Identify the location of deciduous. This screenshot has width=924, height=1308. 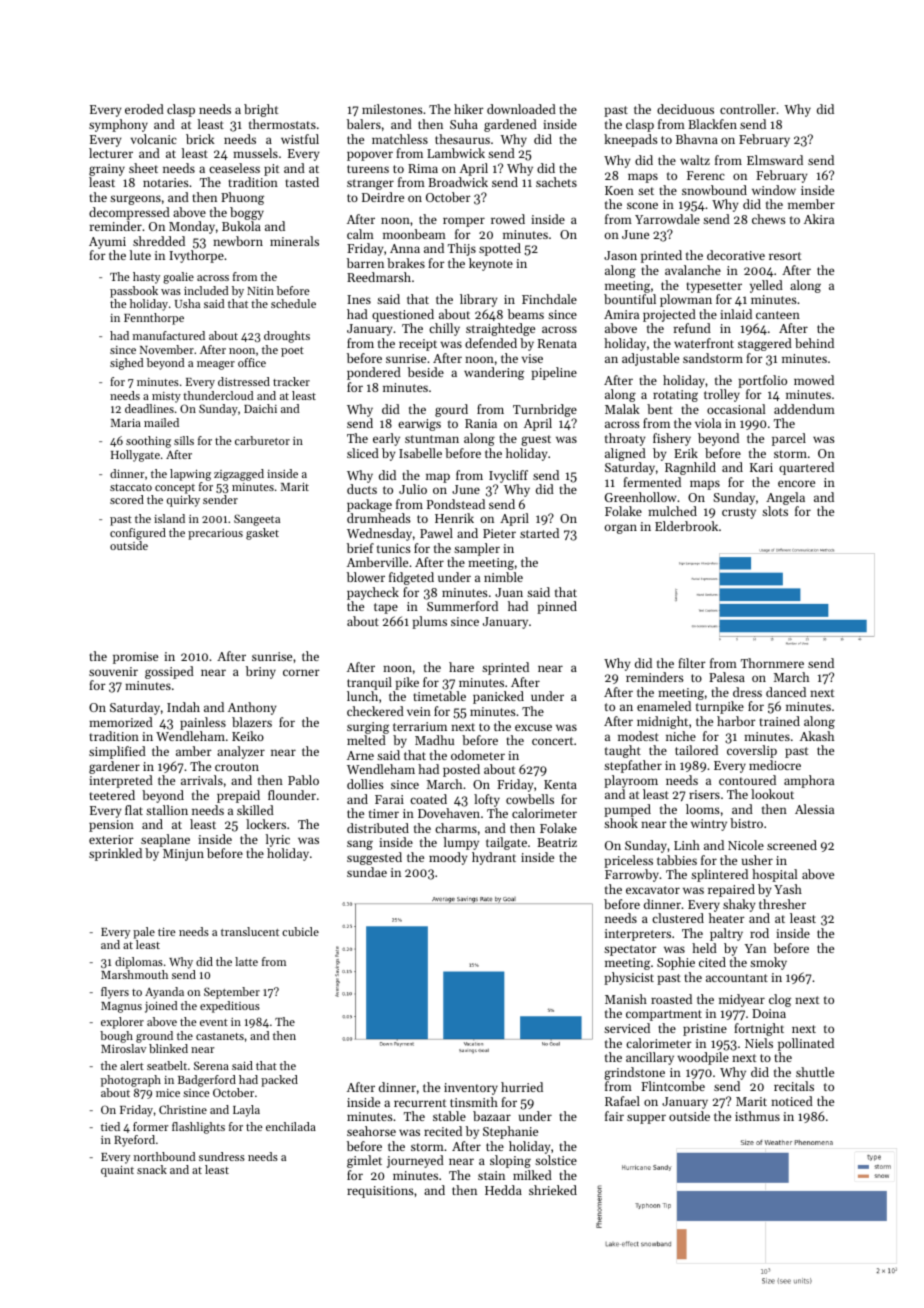
(685, 109).
